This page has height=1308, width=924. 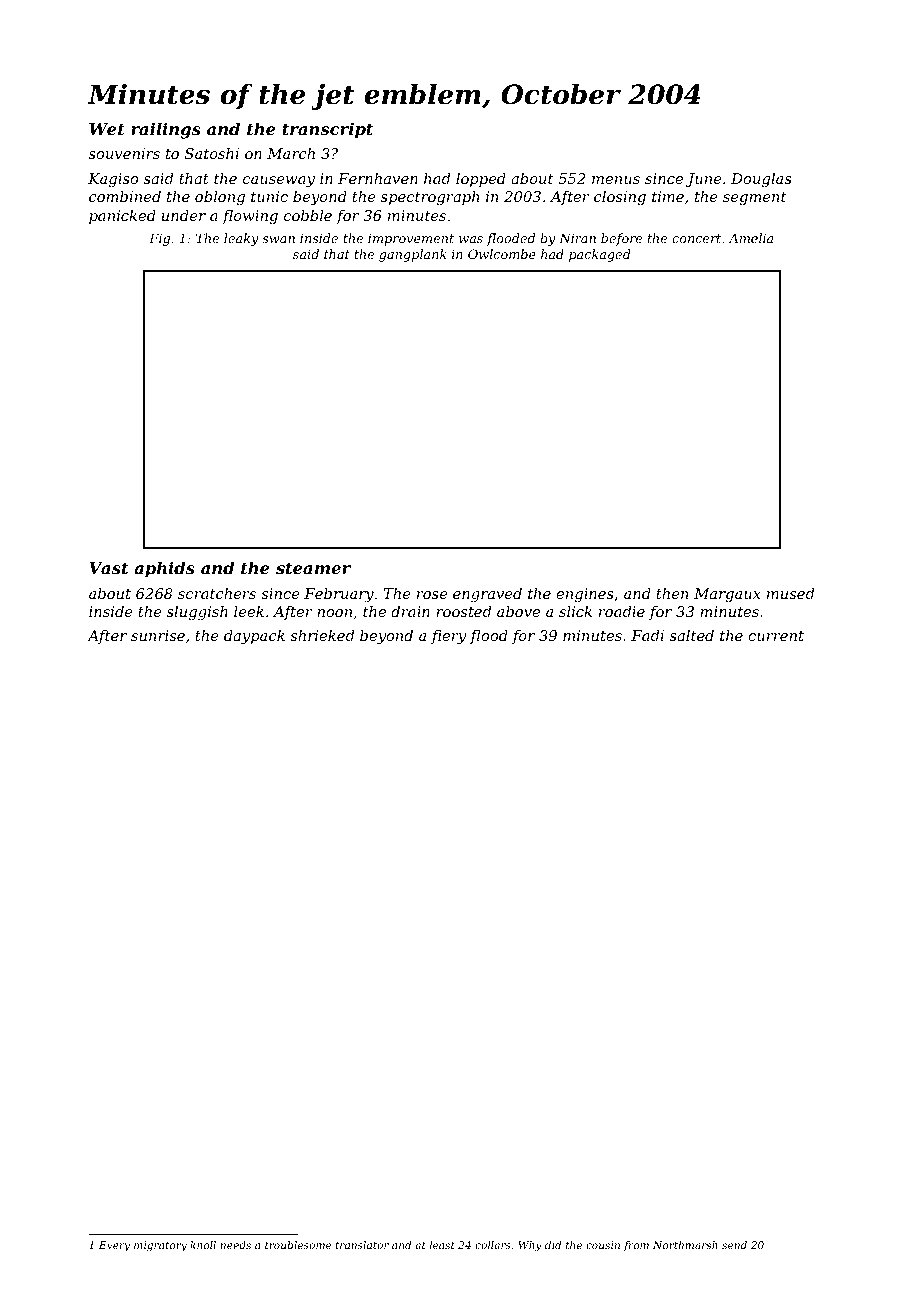 I want to click on send, so click(x=734, y=1245).
